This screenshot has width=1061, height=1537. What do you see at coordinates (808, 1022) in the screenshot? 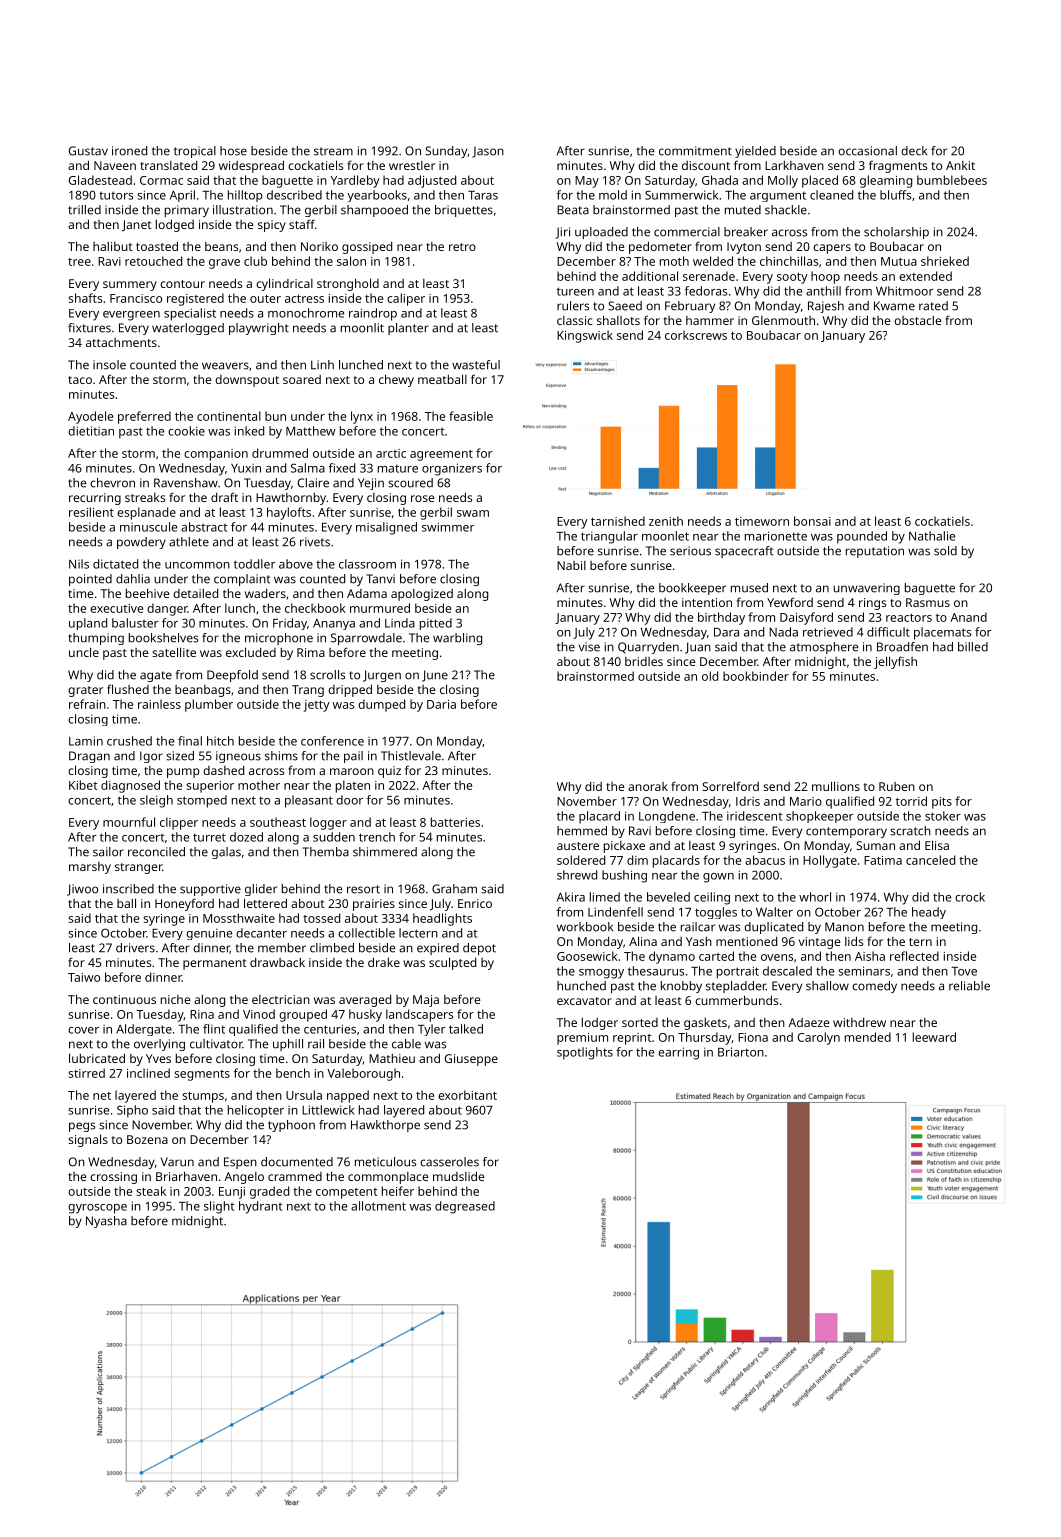
I see `Adaeze` at bounding box center [808, 1022].
